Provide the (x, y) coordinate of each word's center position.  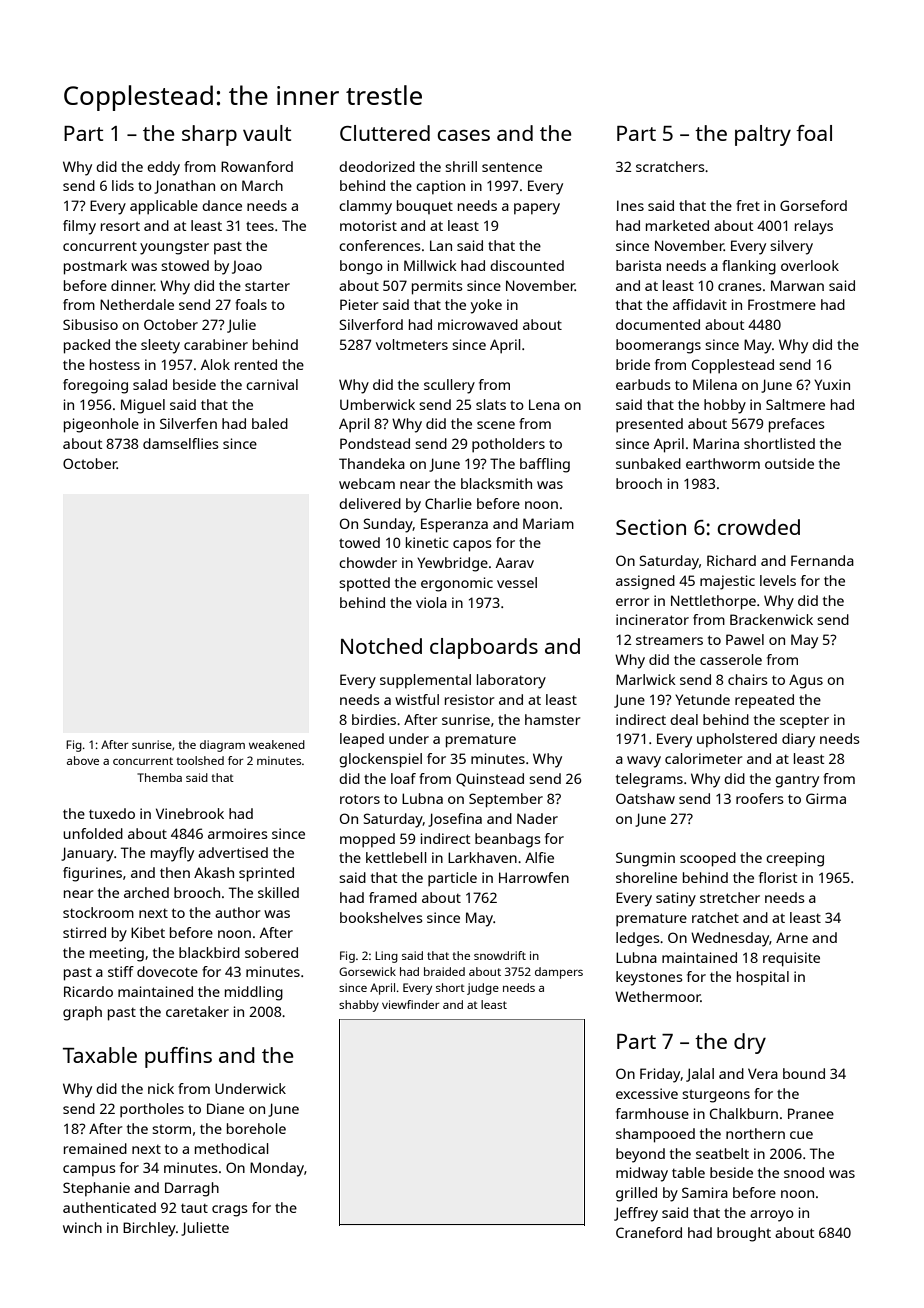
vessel (517, 582)
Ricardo (88, 991)
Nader (537, 818)
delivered (370, 503)
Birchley (149, 1229)
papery (537, 209)
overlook (810, 265)
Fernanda (822, 560)
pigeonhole (101, 425)
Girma (826, 798)
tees (260, 226)
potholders (508, 445)
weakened (277, 744)
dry (750, 1043)
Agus (806, 681)
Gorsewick (367, 971)
